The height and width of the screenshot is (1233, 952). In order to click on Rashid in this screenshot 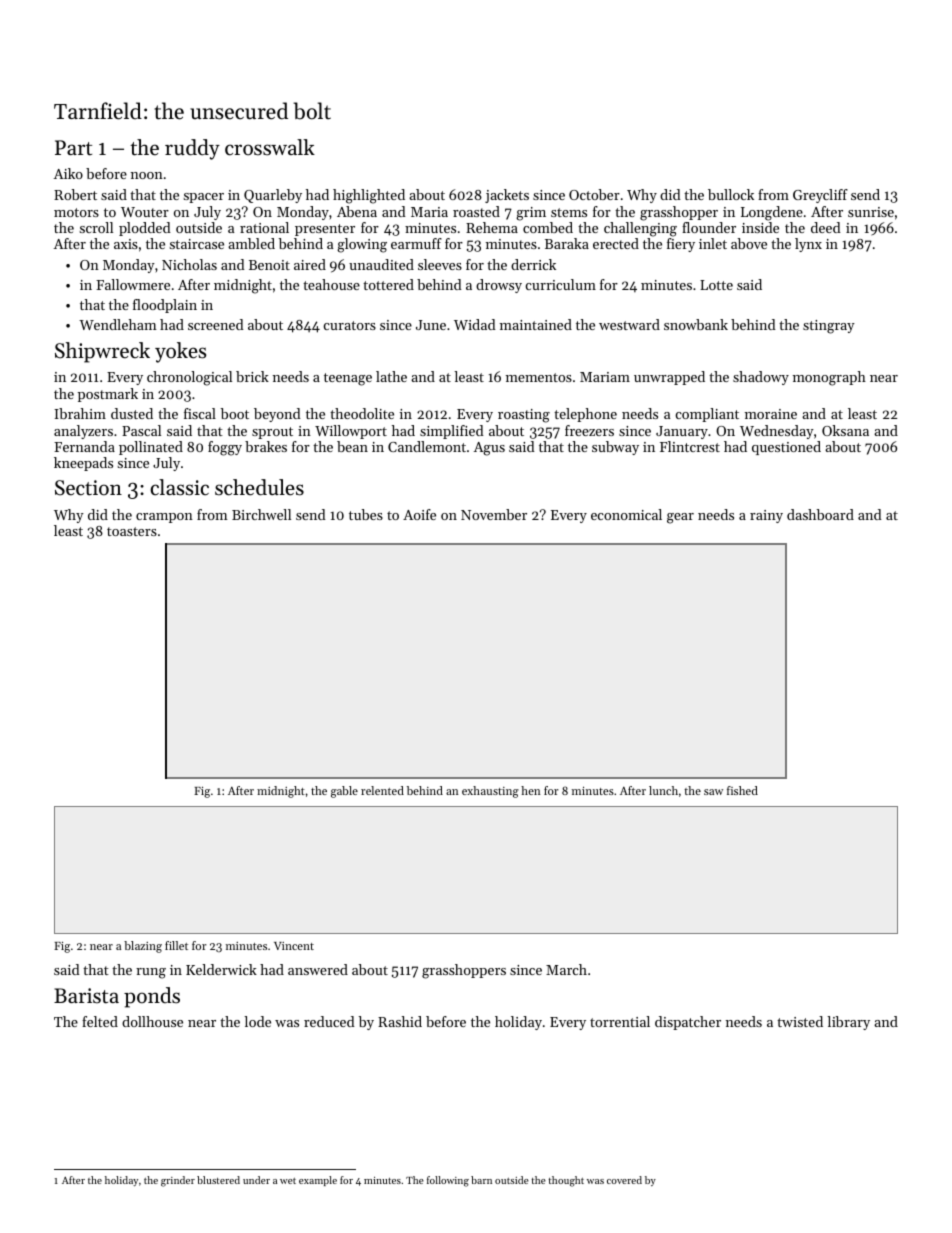, I will do `click(400, 1021)`.
